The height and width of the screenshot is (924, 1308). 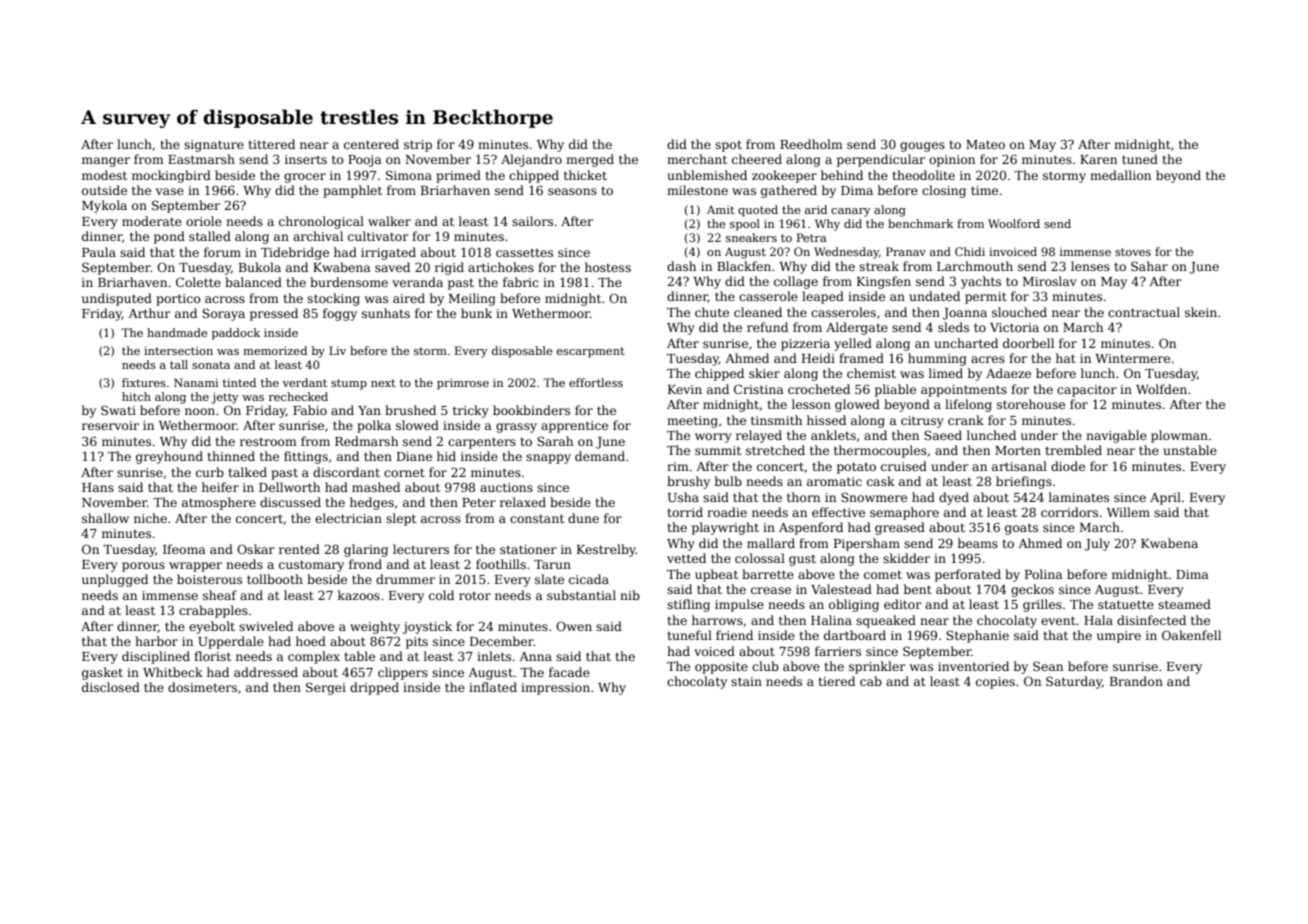 I want to click on Ifeoma, so click(x=184, y=549).
